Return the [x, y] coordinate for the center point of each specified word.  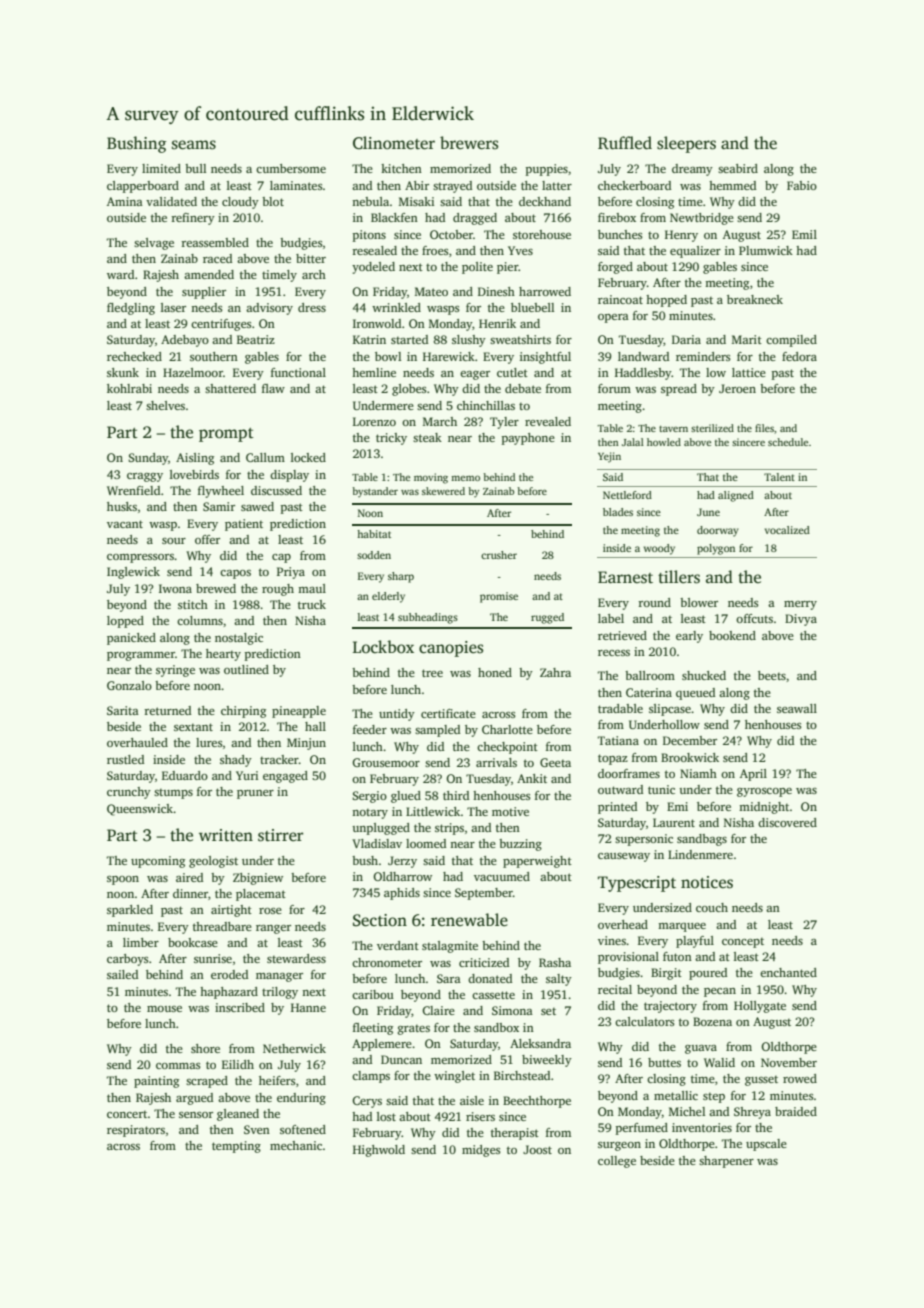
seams [194, 145]
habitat [374, 534]
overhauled [137, 742]
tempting [236, 1147]
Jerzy [402, 862]
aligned [736, 496]
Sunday [148, 459]
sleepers [686, 144]
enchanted [788, 972]
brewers [469, 143]
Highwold [379, 1151]
